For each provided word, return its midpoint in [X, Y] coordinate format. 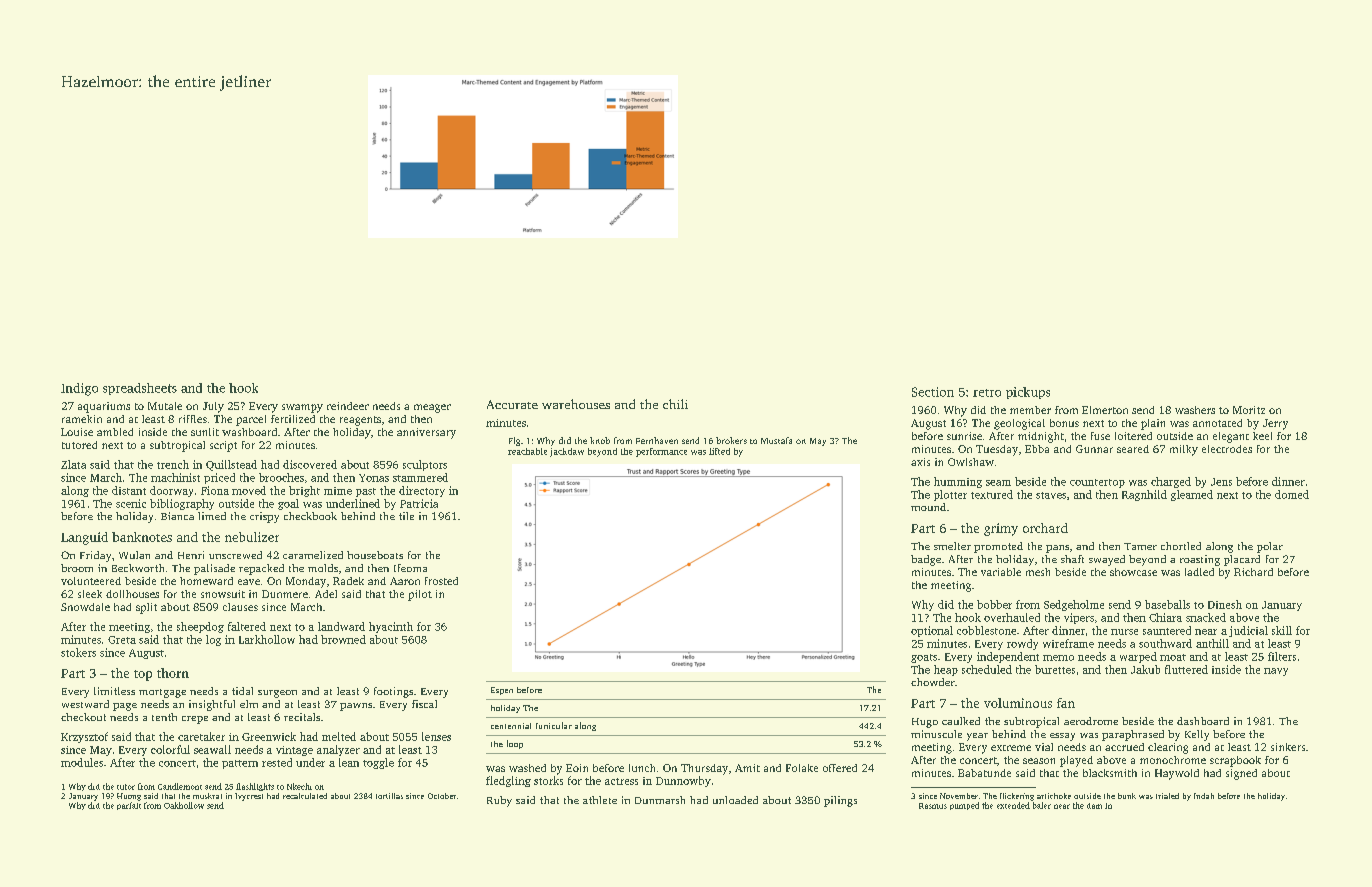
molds [323, 568]
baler [1042, 805]
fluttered [1186, 669]
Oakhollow [184, 805]
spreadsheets [140, 389]
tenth [164, 717]
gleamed [1192, 495]
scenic [131, 503]
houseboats [375, 555]
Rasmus [933, 806]
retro [987, 393]
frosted [441, 581]
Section [933, 392]
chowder [933, 682]
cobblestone [986, 630]
